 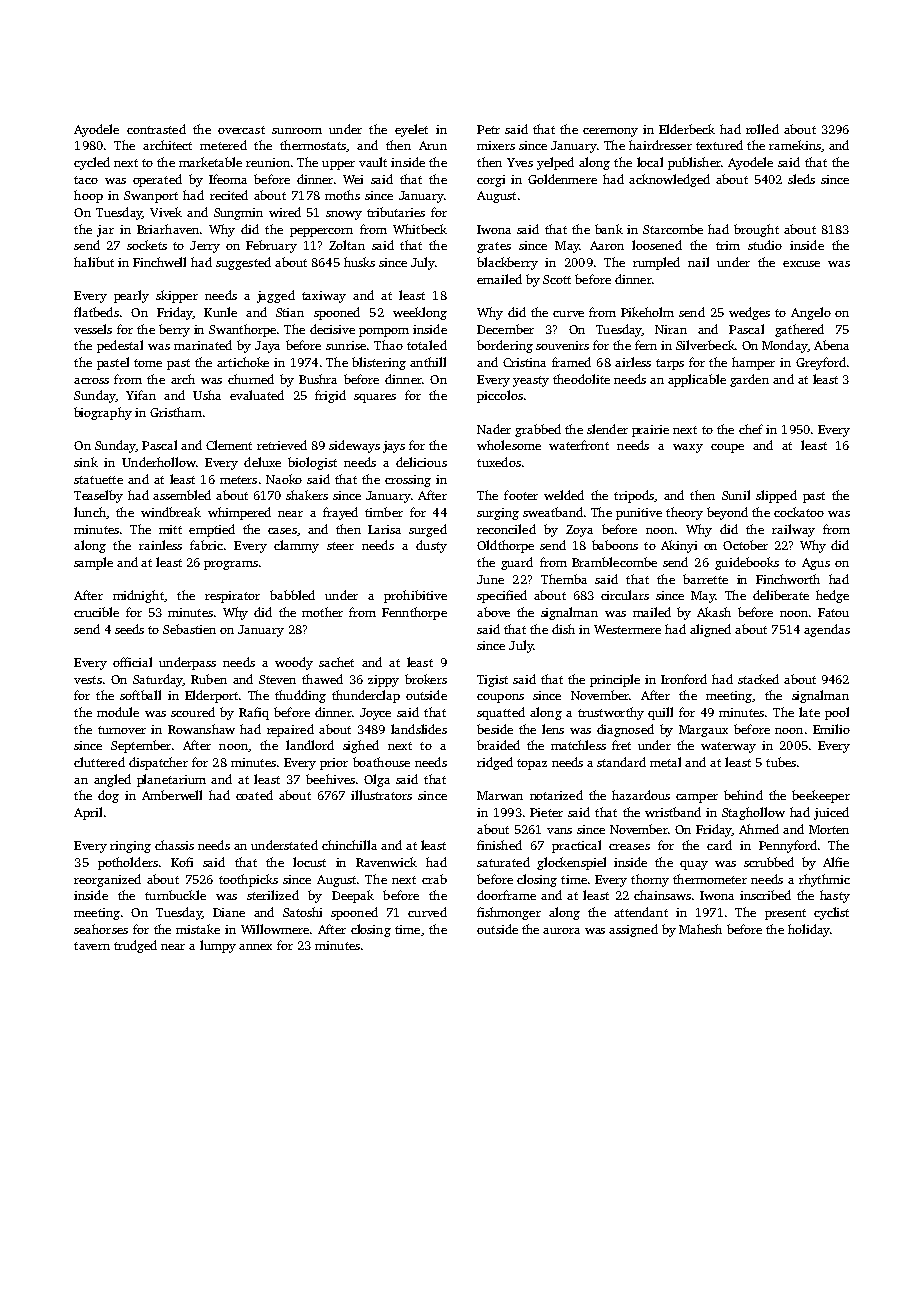 I want to click on rolled, so click(x=762, y=129).
